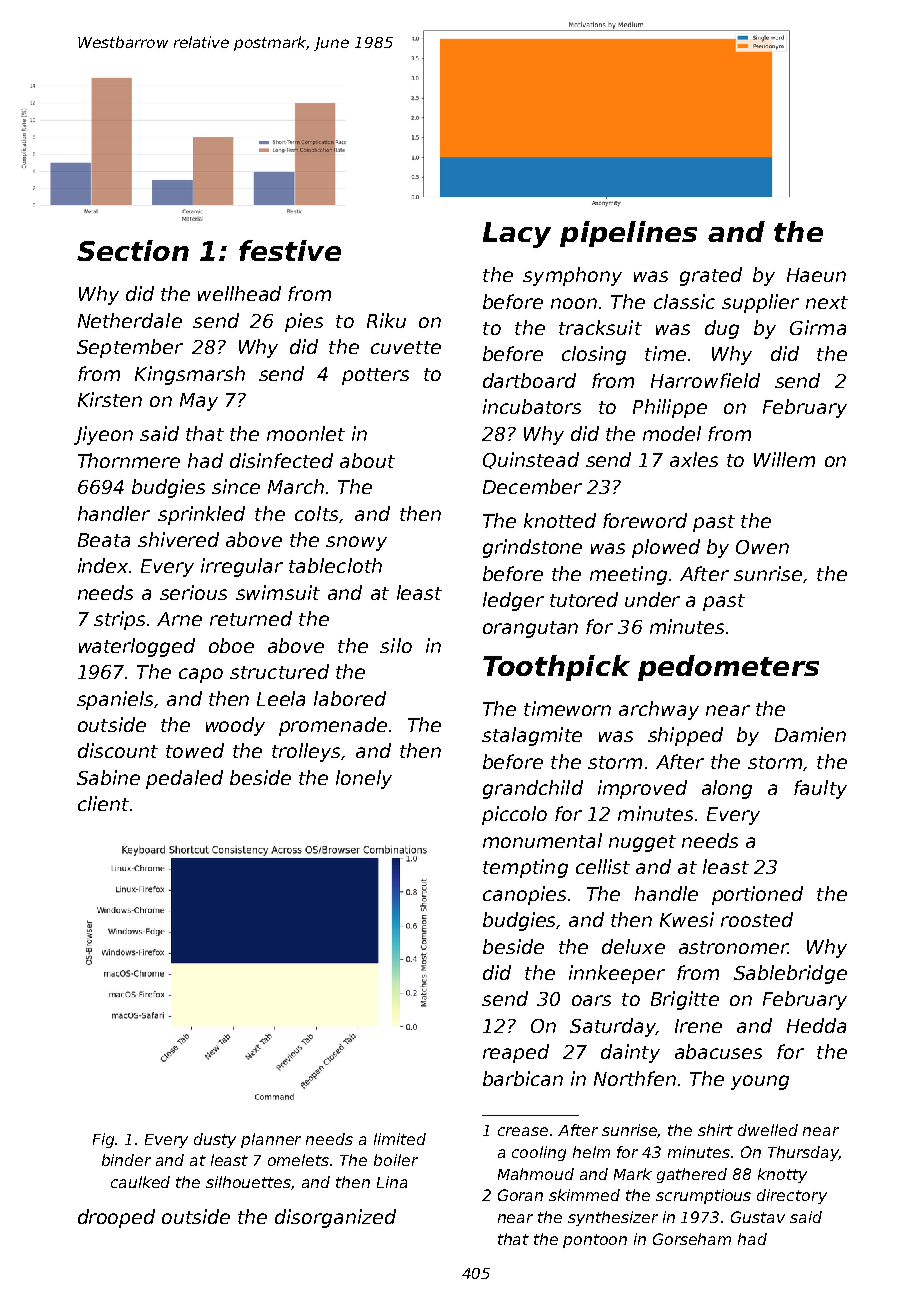 This screenshot has height=1314, width=924. I want to click on pipelines, so click(628, 234).
